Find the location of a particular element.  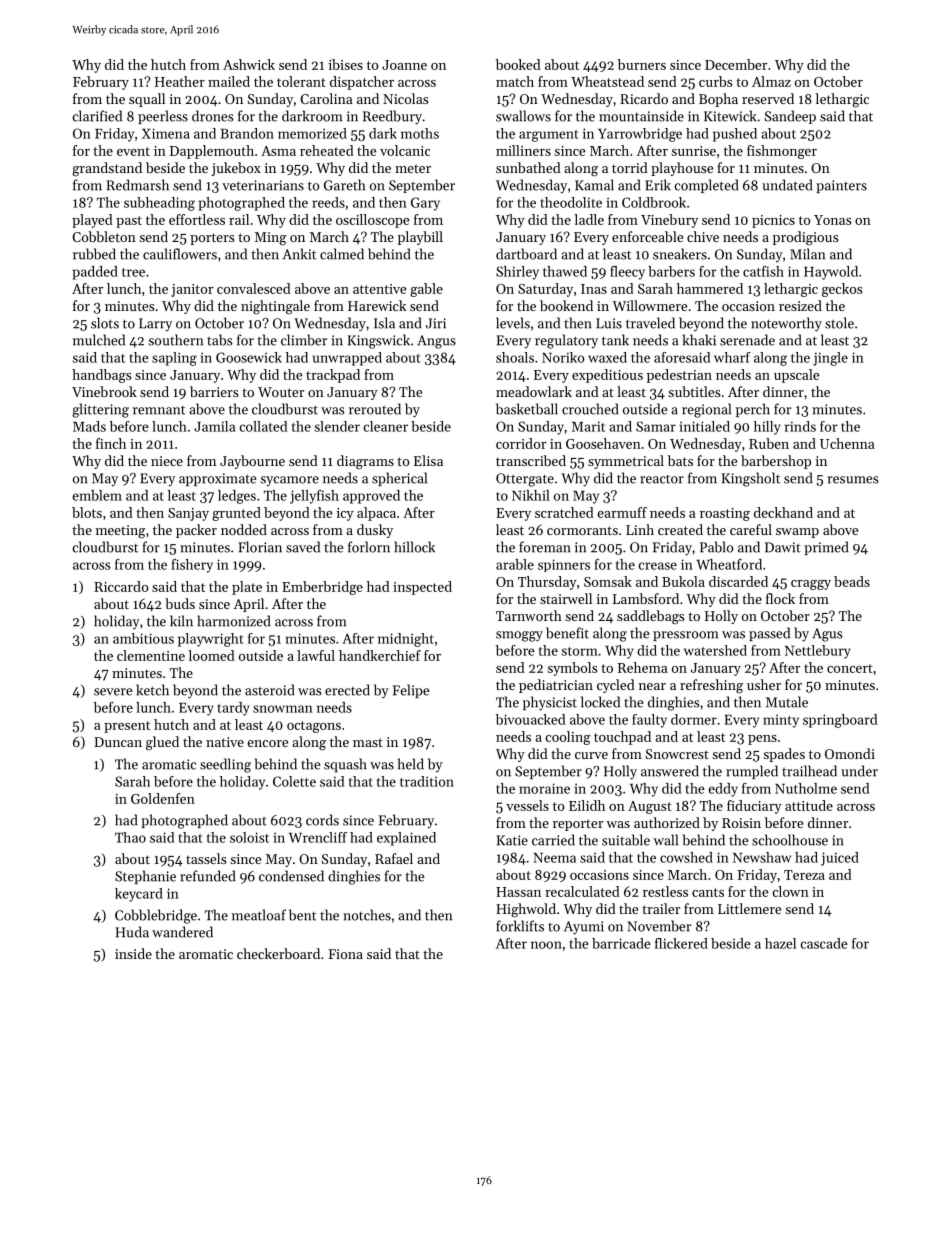

keycard is located at coordinates (139, 895).
